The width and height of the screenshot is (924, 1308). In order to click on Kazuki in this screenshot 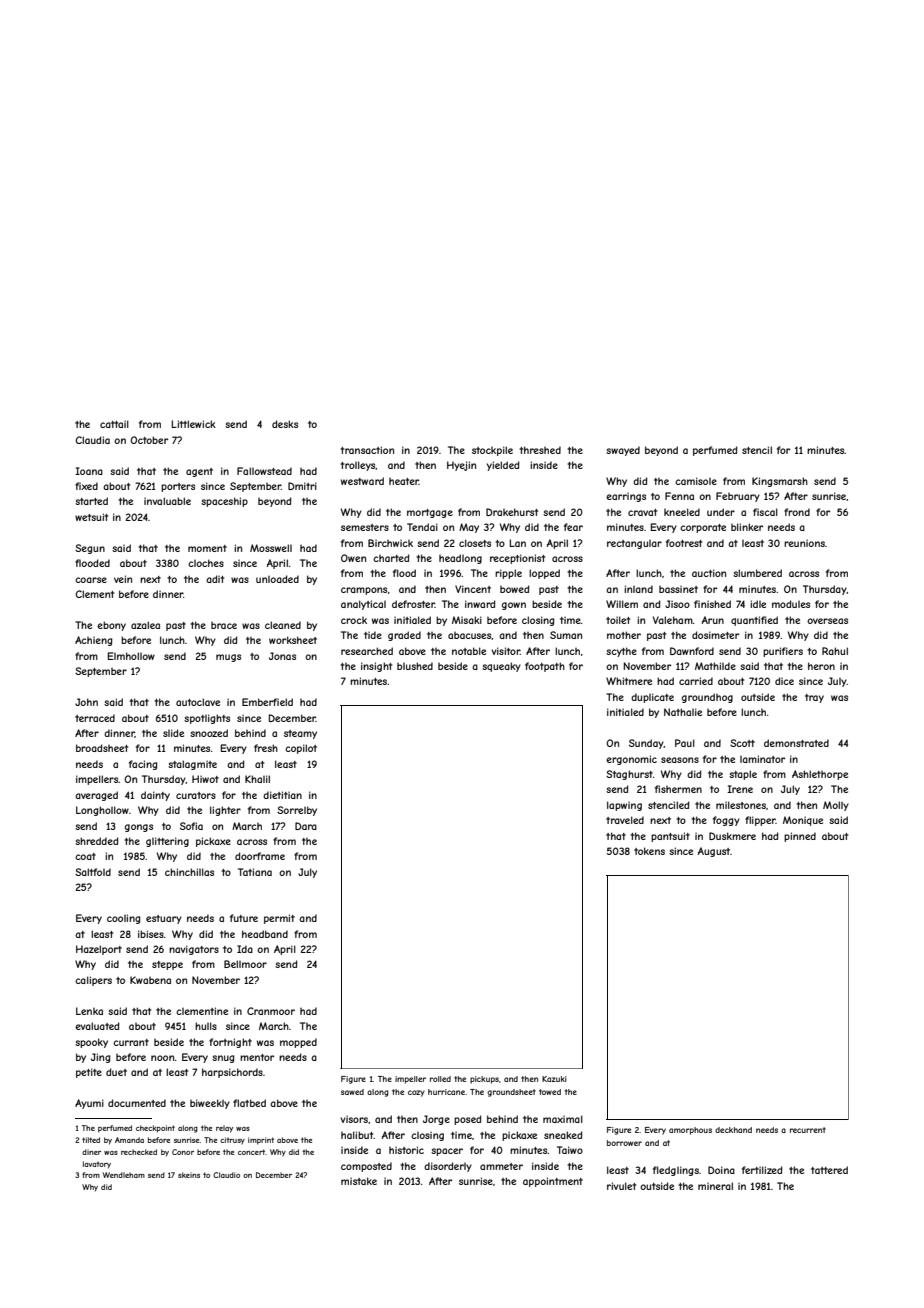, I will do `click(554, 1079)`.
